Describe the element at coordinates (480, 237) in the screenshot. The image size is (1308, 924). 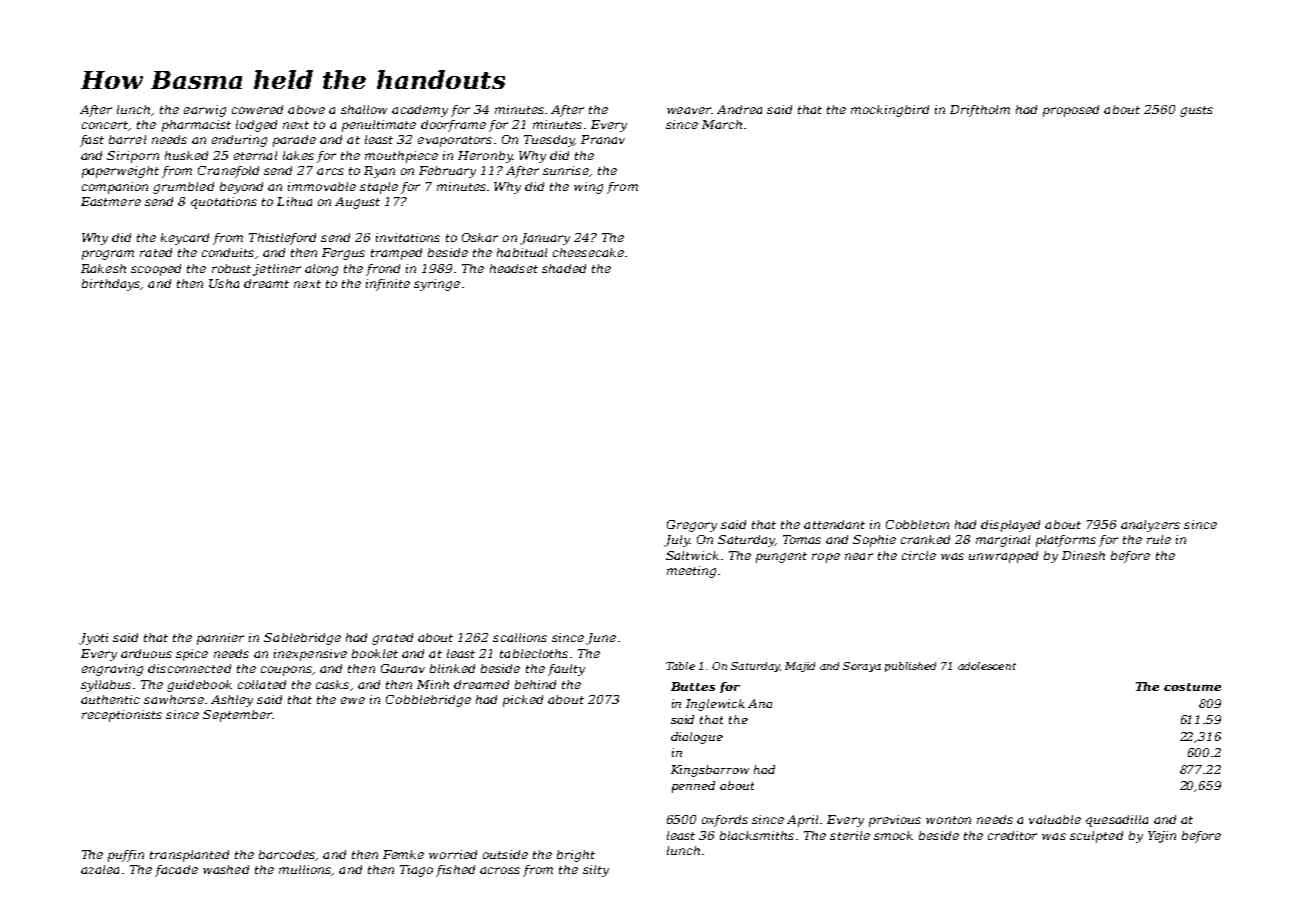
I see `Oskar` at that location.
